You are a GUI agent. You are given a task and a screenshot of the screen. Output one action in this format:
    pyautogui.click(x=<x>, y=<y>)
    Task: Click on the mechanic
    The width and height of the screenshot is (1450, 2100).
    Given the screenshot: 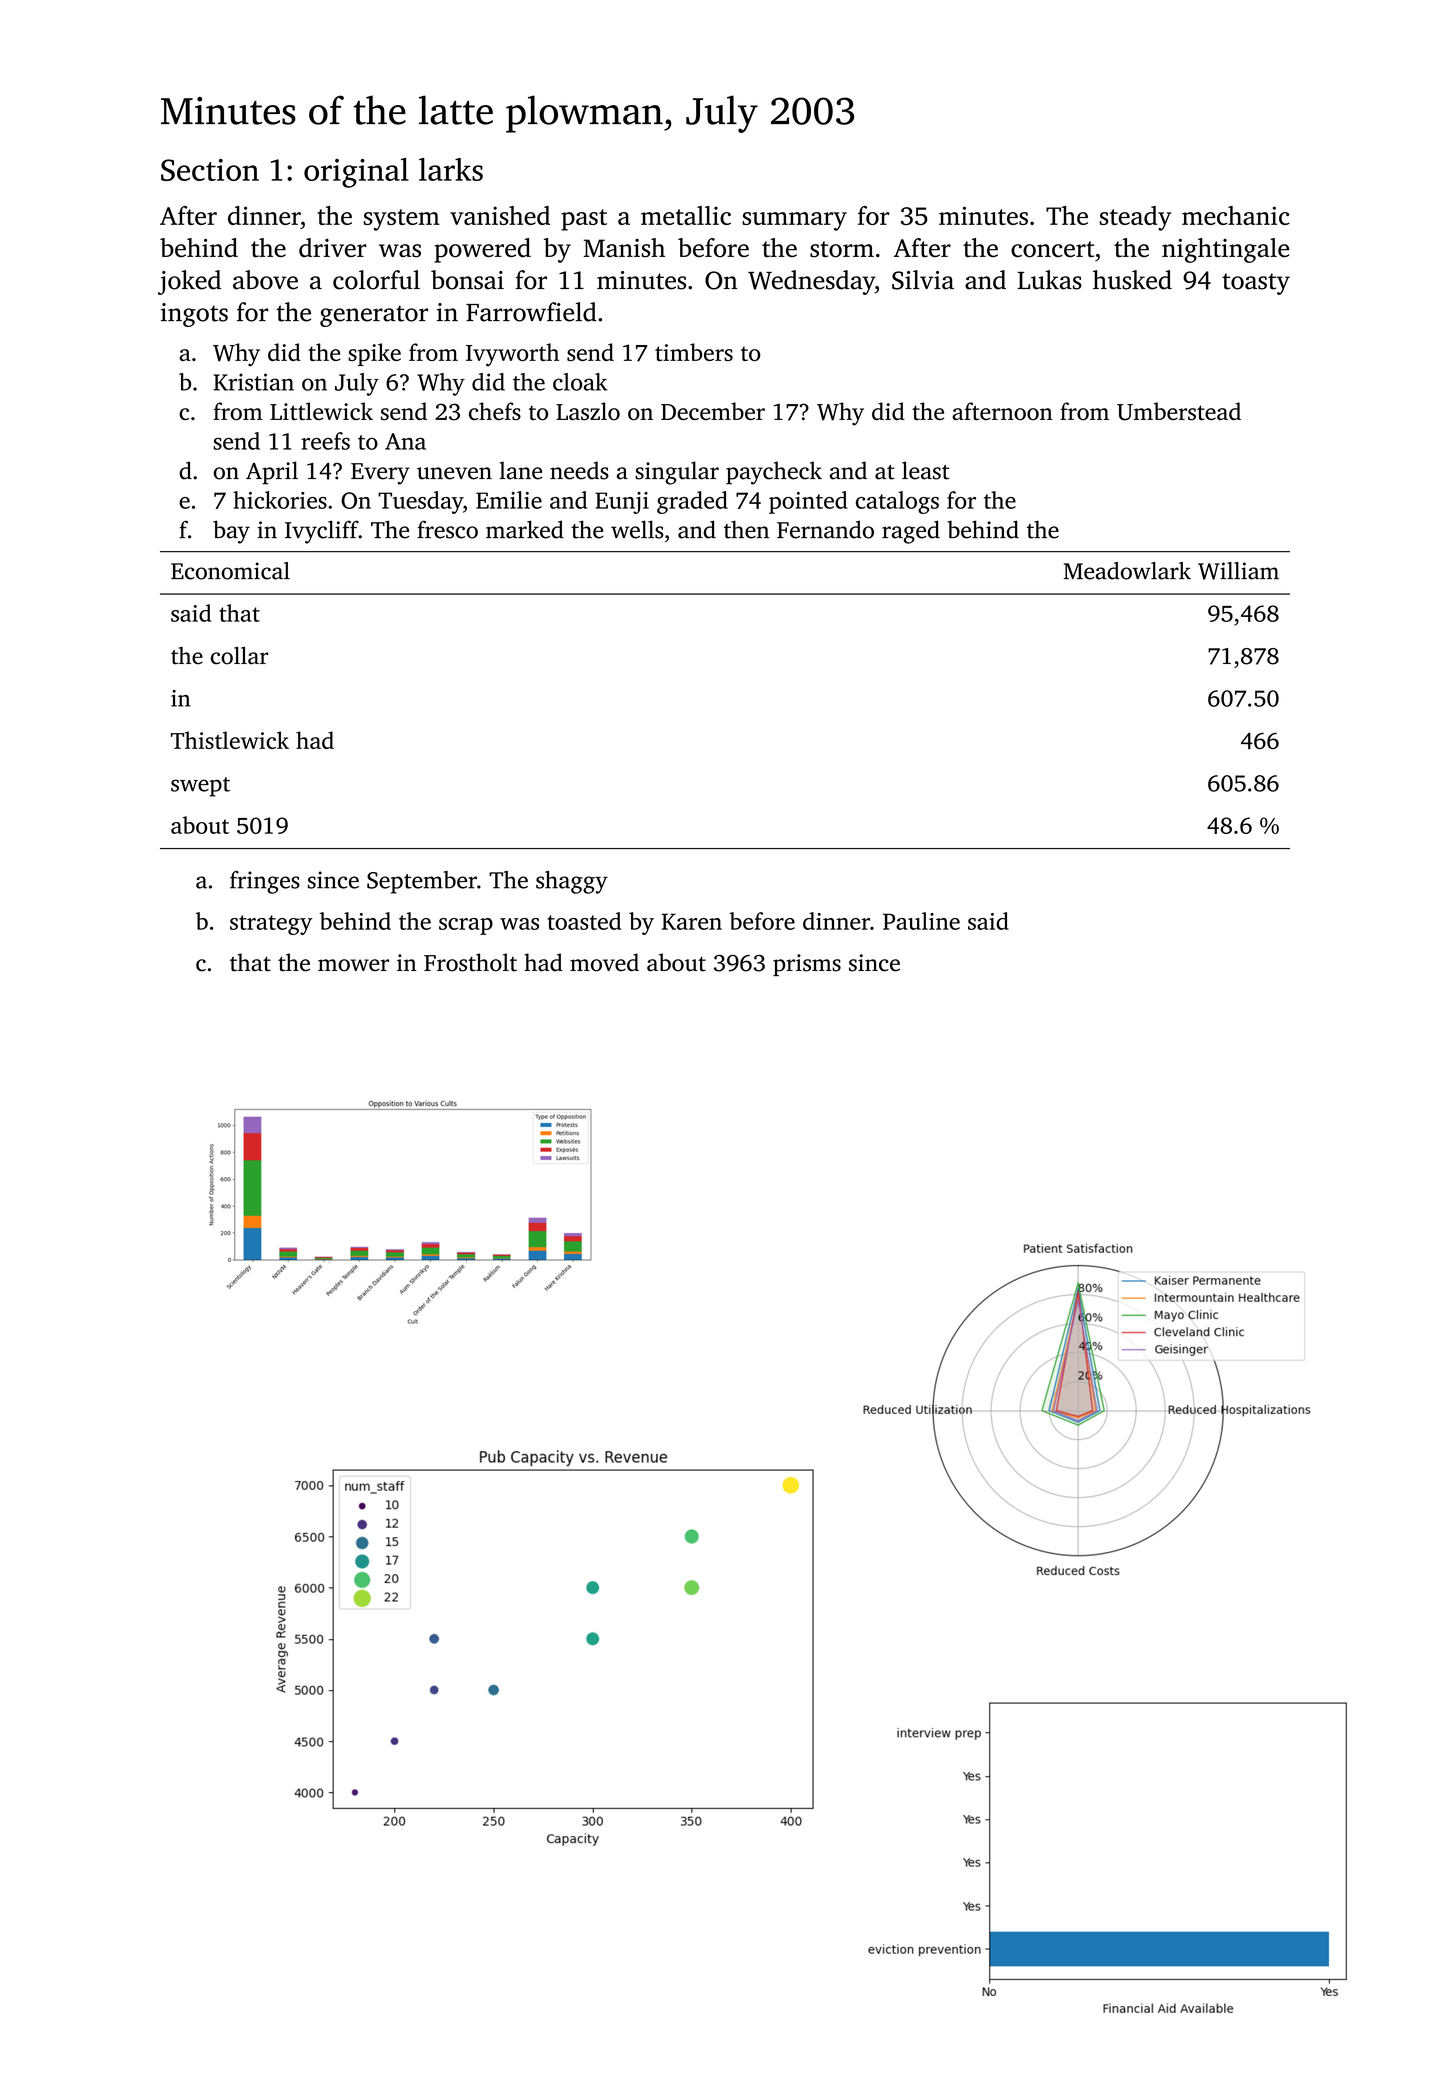 What is the action you would take?
    pyautogui.click(x=1235, y=215)
